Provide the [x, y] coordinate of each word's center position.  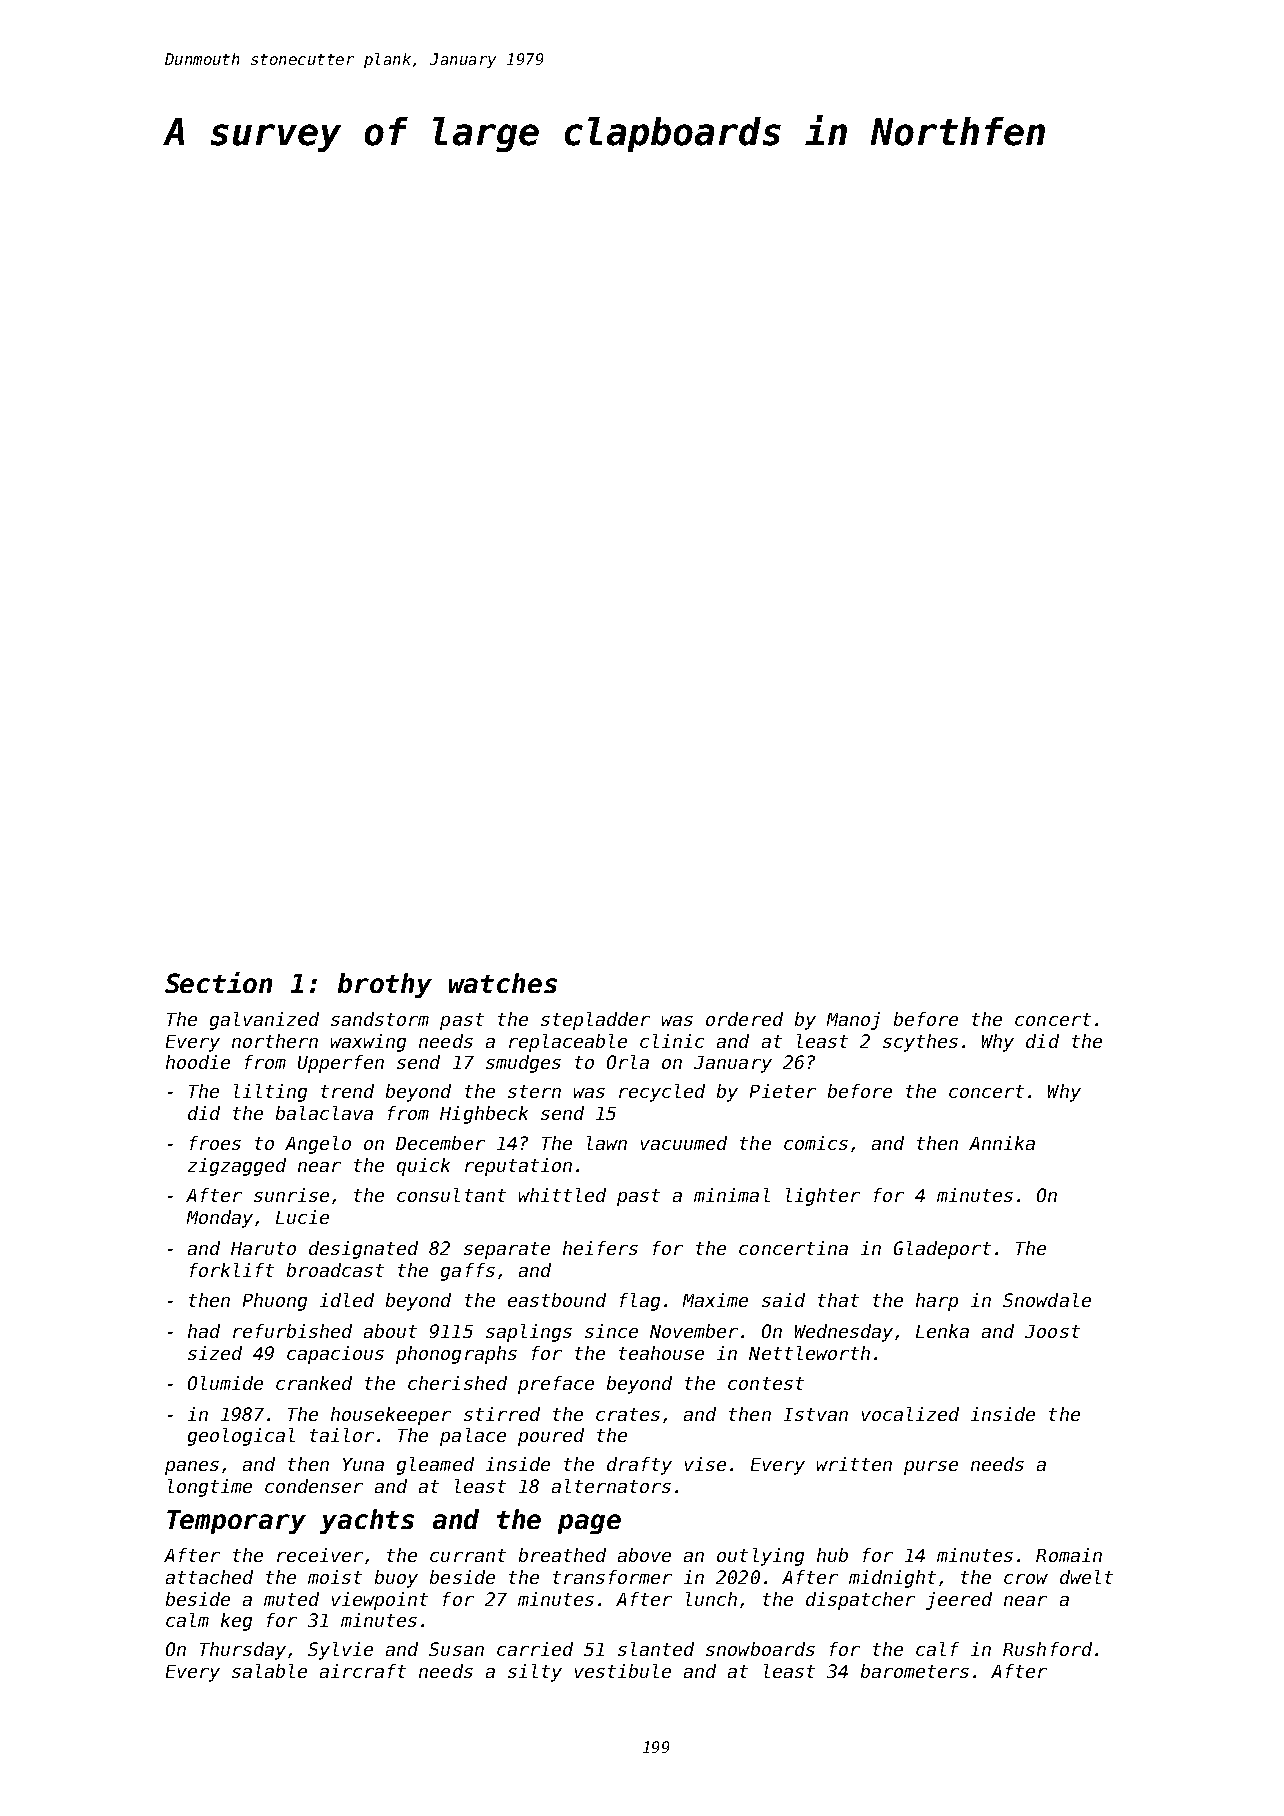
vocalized [910, 1414]
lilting [270, 1093]
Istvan [816, 1414]
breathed [562, 1555]
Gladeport [942, 1250]
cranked [314, 1383]
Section [218, 982]
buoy [396, 1579]
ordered [744, 1019]
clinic [672, 1041]
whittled [562, 1195]
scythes [920, 1043]
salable [269, 1671]
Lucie [302, 1217]
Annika [1002, 1143]
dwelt [1086, 1577]
